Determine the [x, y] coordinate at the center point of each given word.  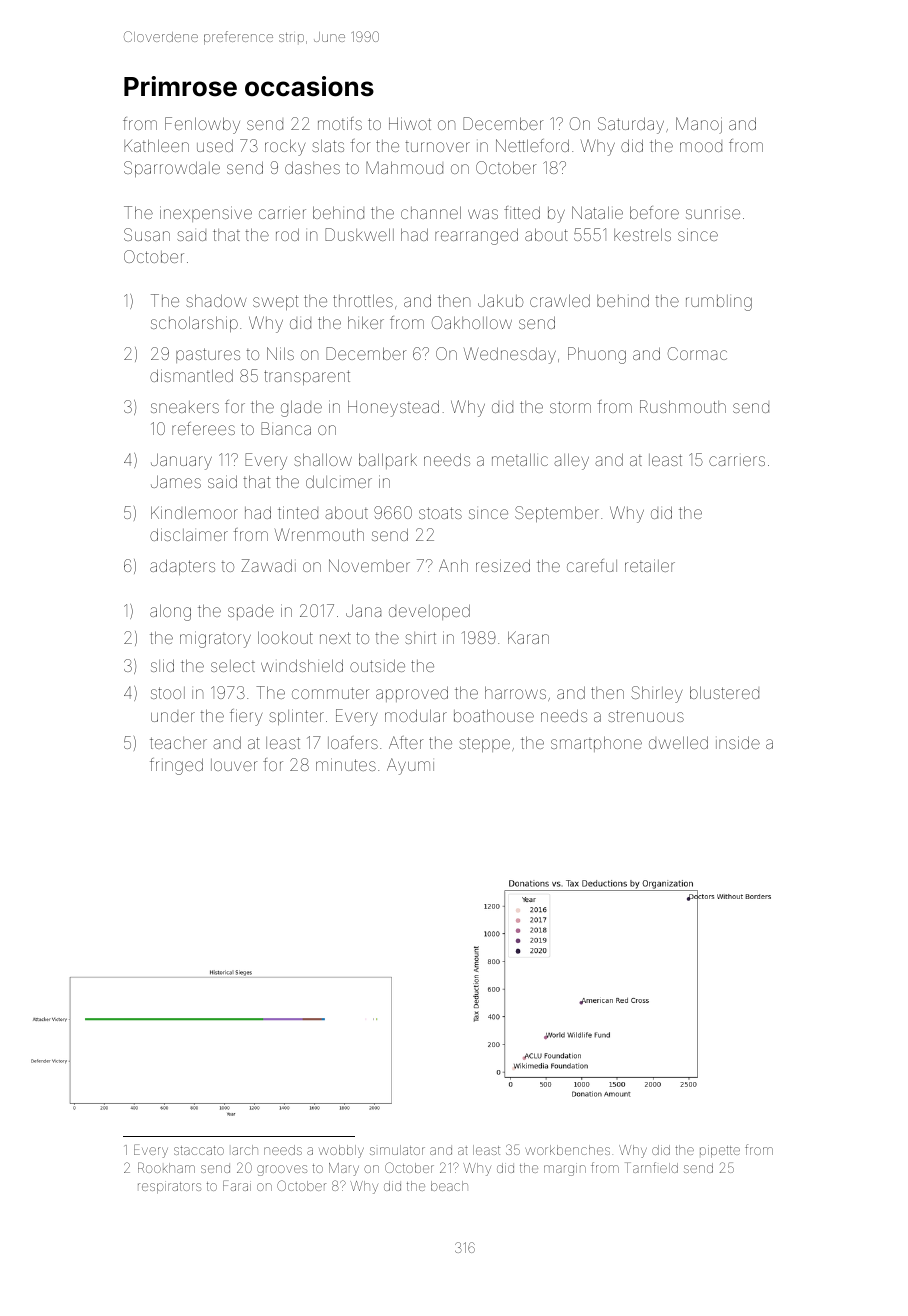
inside [738, 742]
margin [565, 1169]
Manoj [699, 125]
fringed [176, 766]
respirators [169, 1187]
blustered [724, 692]
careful [592, 565]
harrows [515, 692]
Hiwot [410, 123]
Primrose [180, 86]
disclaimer [189, 534]
